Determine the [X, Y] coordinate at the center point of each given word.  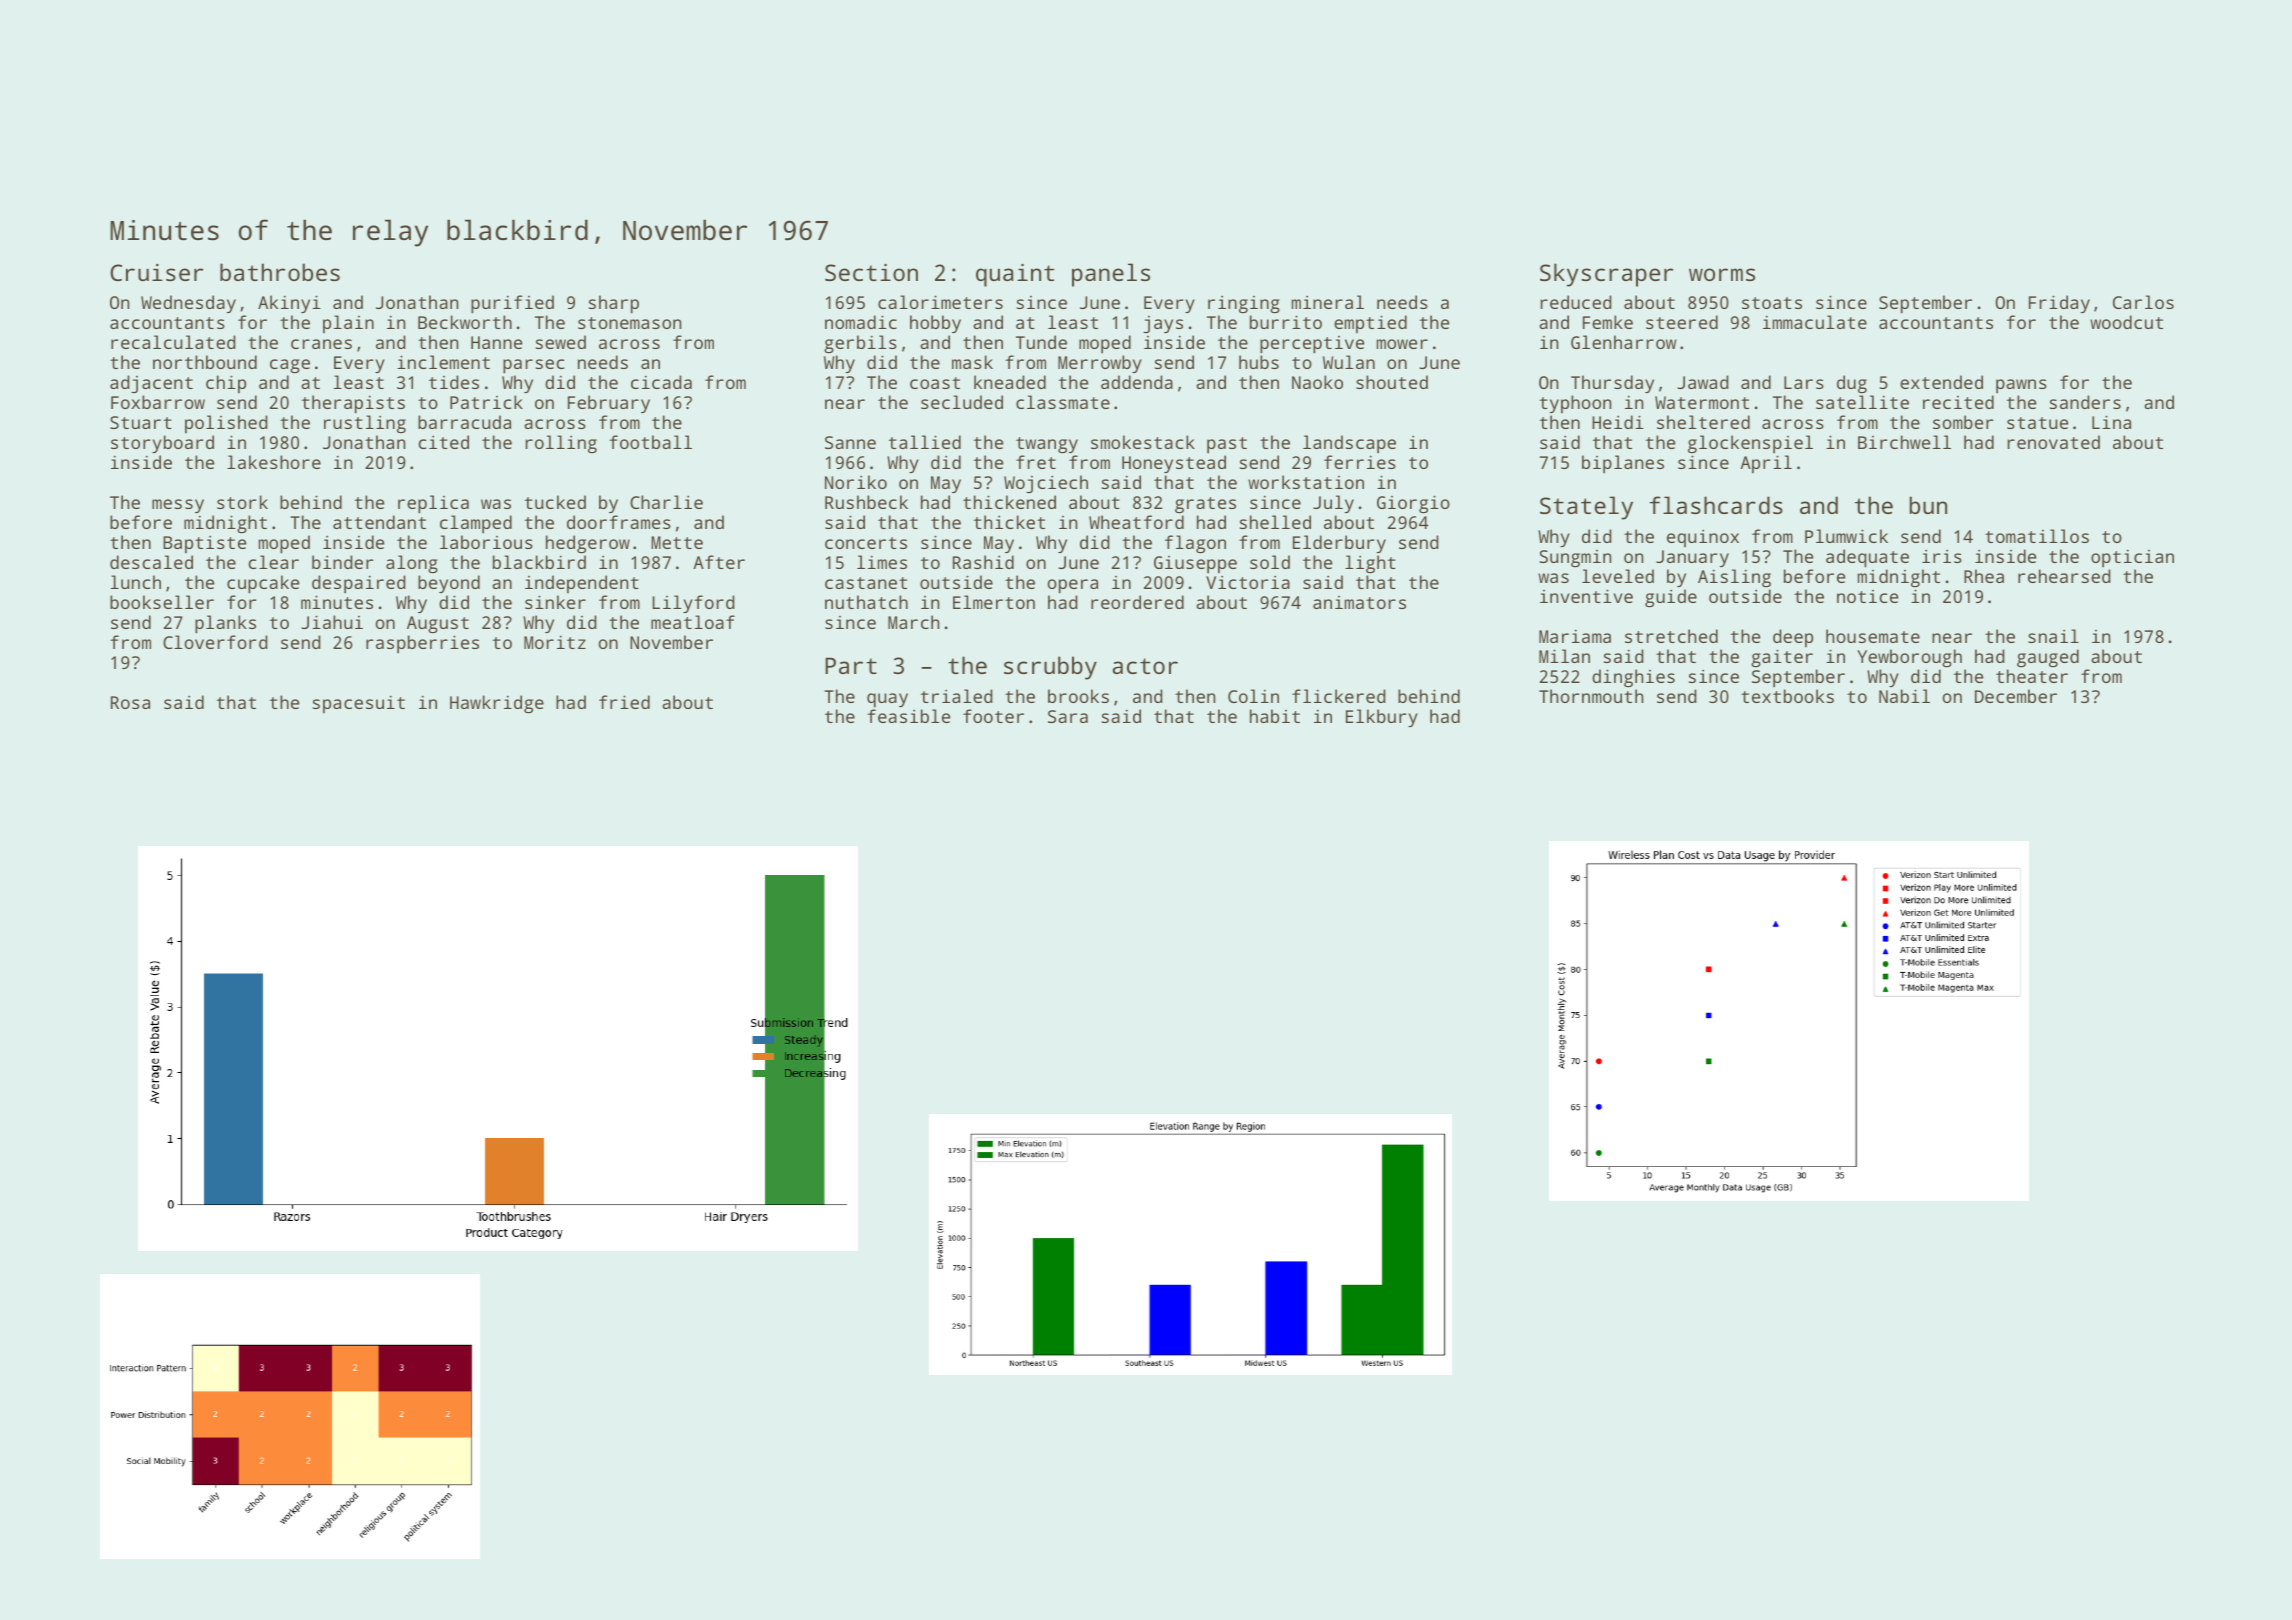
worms [1722, 274]
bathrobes [280, 272]
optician [2132, 558]
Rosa [130, 702]
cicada [661, 382]
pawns [2021, 386]
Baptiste [204, 544]
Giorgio [1413, 504]
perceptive [1312, 345]
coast [935, 383]
